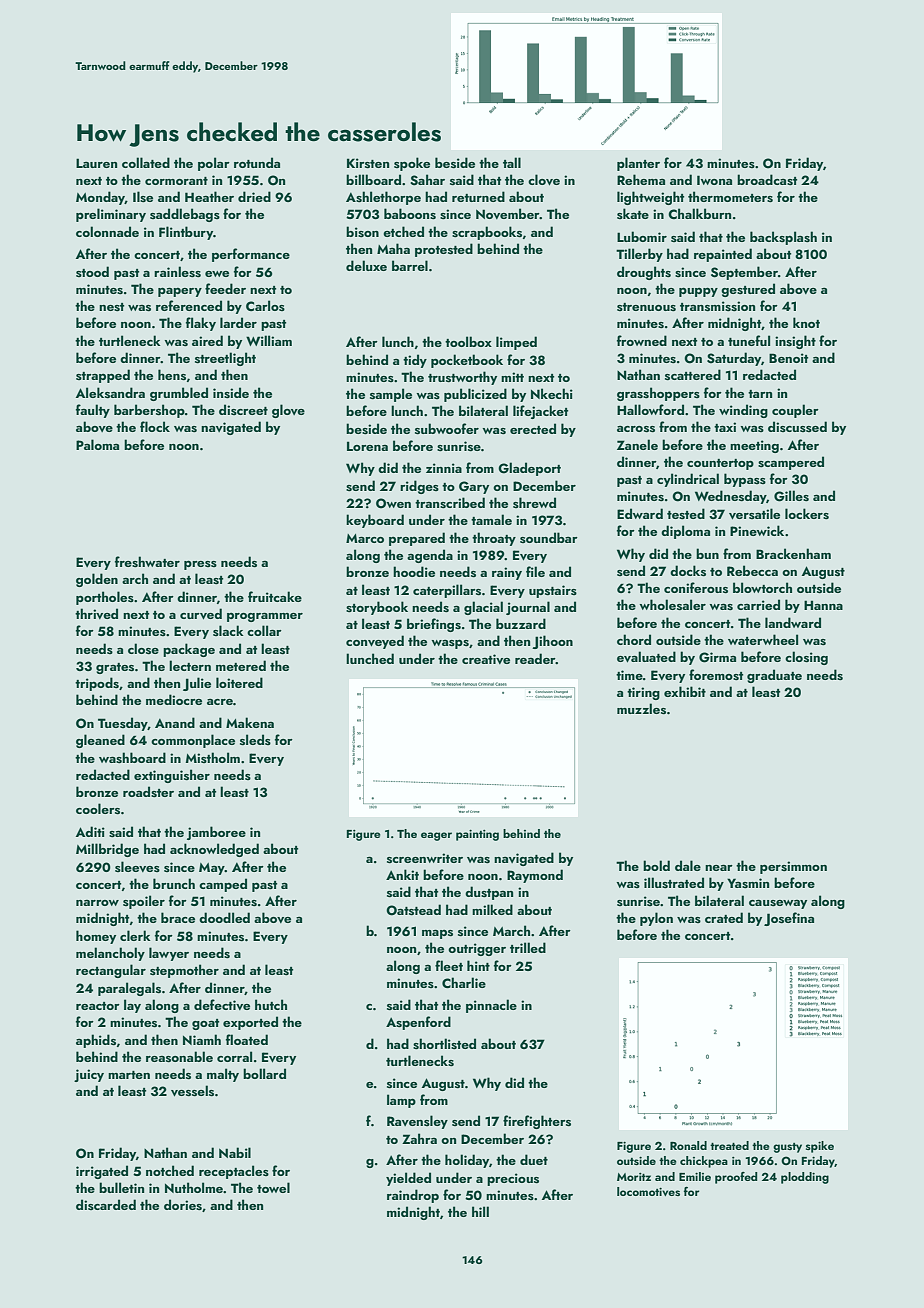 This document has width=924, height=1308. Describe the element at coordinates (491, 1006) in the document. I see `pinnacle` at that location.
